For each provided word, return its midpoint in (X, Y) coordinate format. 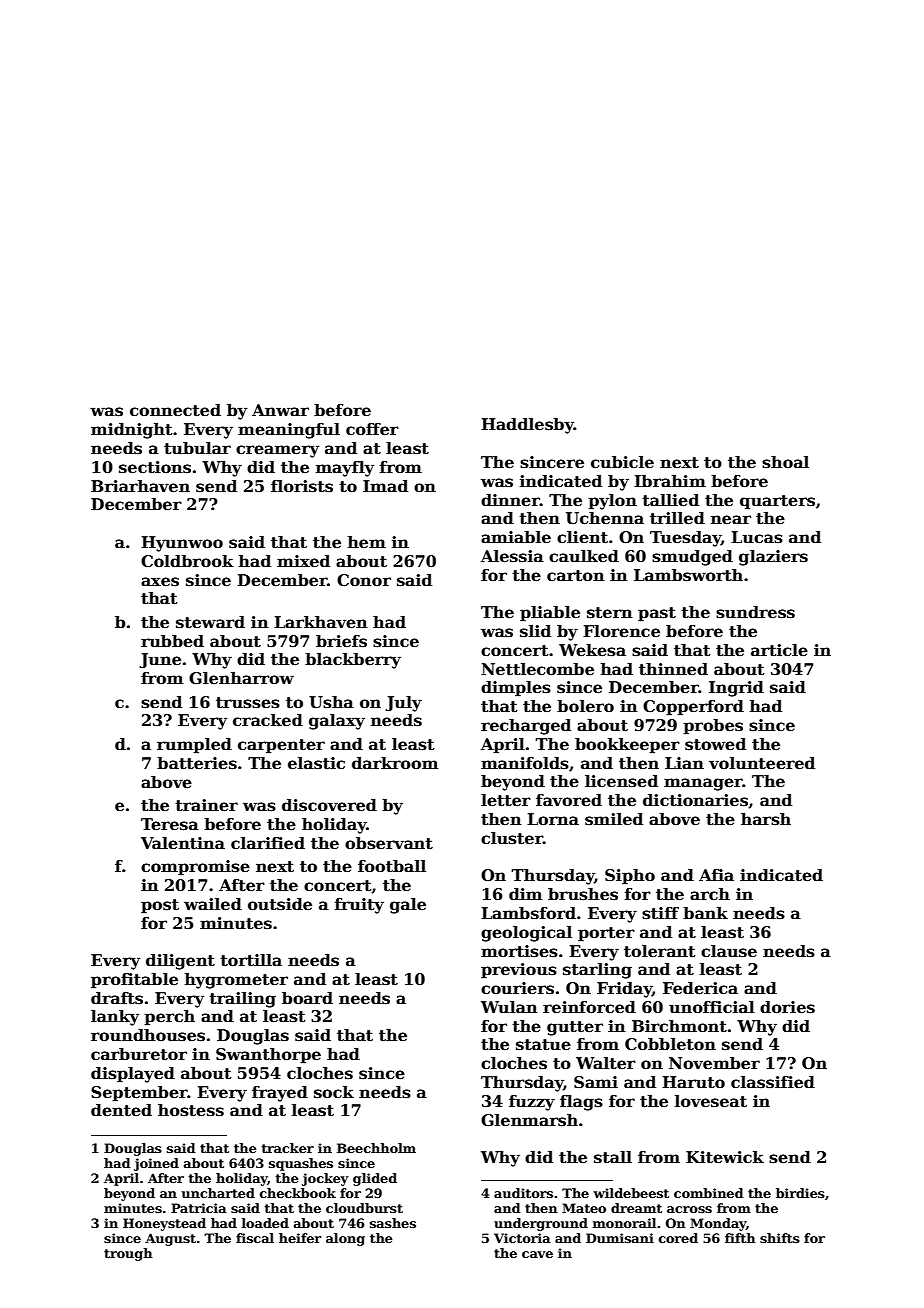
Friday (624, 990)
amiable (516, 537)
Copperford (693, 708)
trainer (206, 805)
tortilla (251, 960)
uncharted (218, 1193)
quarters (777, 502)
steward (210, 622)
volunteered (762, 763)
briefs (341, 641)
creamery (278, 451)
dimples (516, 689)
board (307, 998)
